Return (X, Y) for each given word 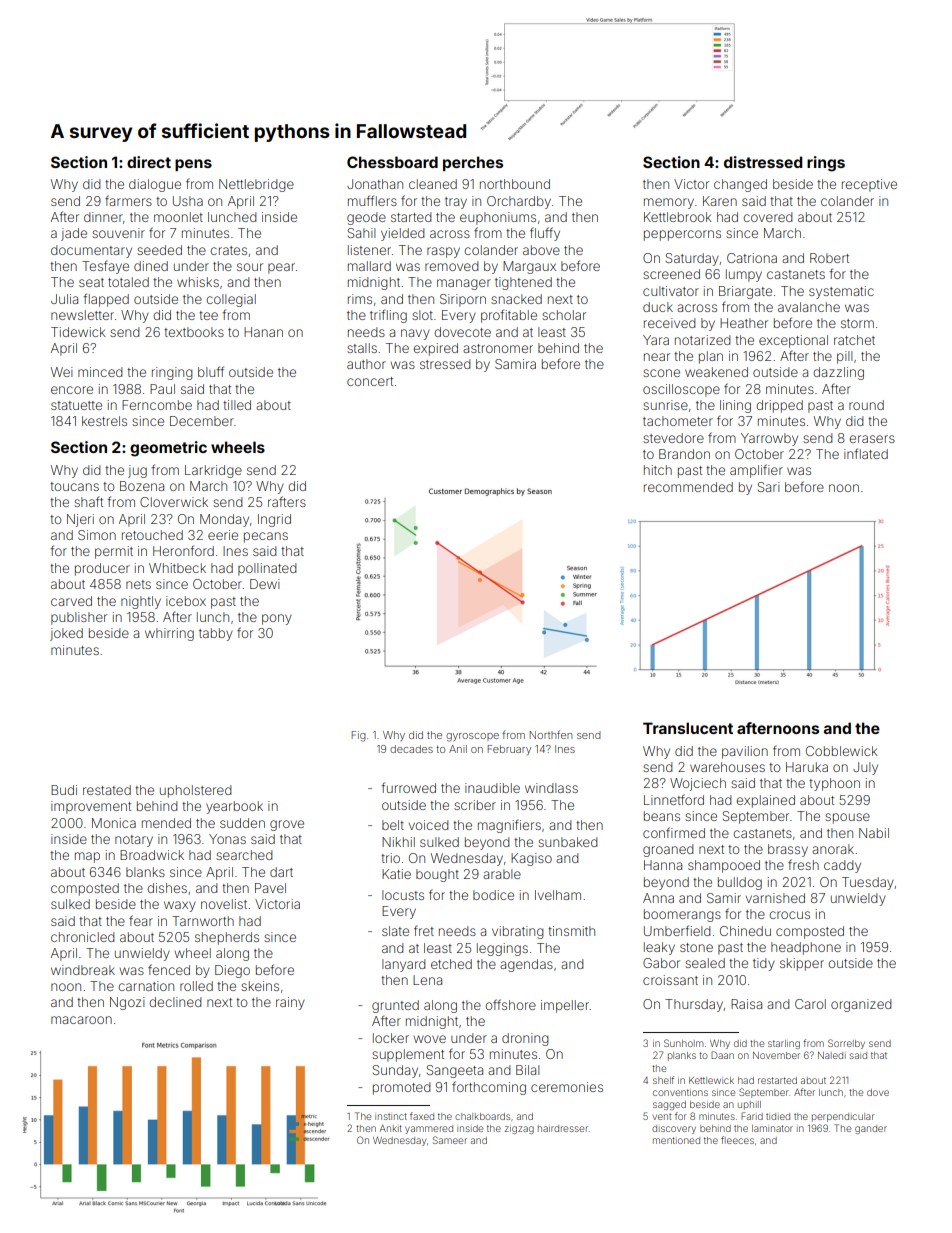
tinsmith (571, 931)
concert (370, 381)
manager (464, 284)
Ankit (391, 1128)
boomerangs (682, 915)
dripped (779, 406)
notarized (702, 340)
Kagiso (531, 859)
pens (193, 165)
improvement (91, 807)
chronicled (82, 937)
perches (473, 163)
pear (281, 268)
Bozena (142, 486)
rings (826, 164)
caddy (842, 866)
